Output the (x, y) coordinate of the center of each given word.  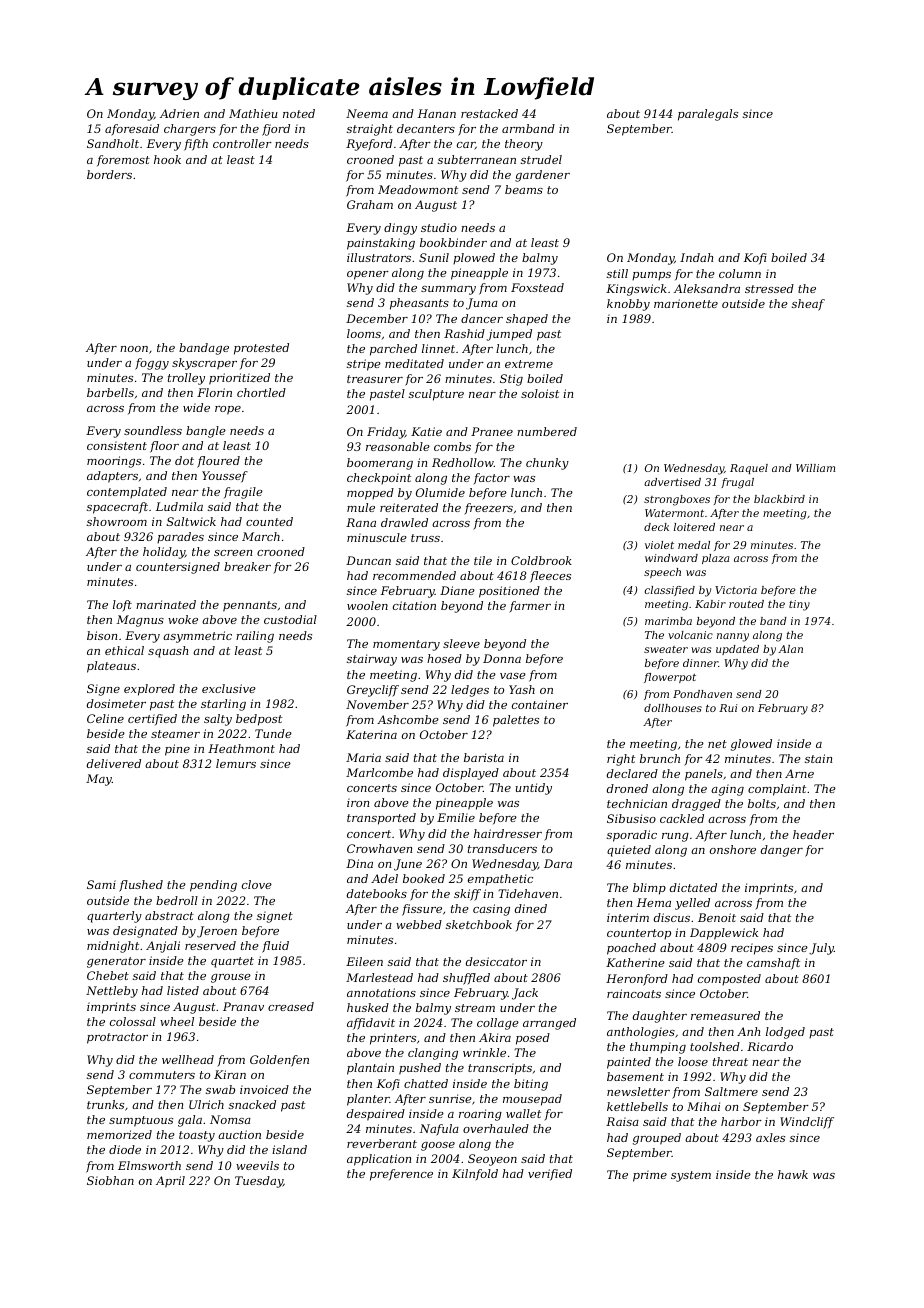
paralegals (708, 115)
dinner (701, 663)
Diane (457, 590)
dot (184, 460)
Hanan (437, 113)
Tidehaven (528, 893)
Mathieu (253, 113)
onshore (733, 849)
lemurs (236, 763)
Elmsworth (149, 1165)
